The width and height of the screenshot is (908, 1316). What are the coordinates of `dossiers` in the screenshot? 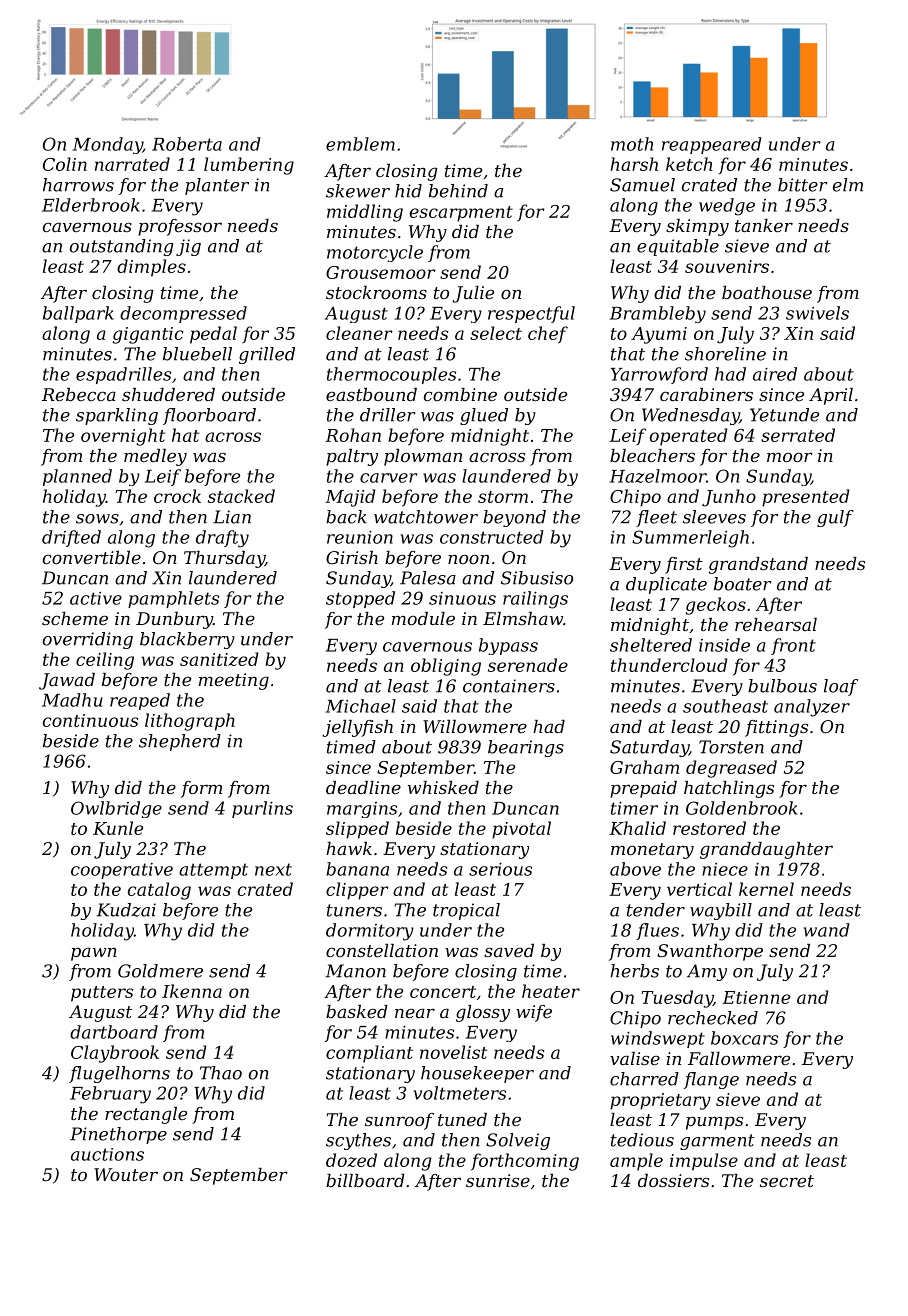 It's located at (673, 1180).
